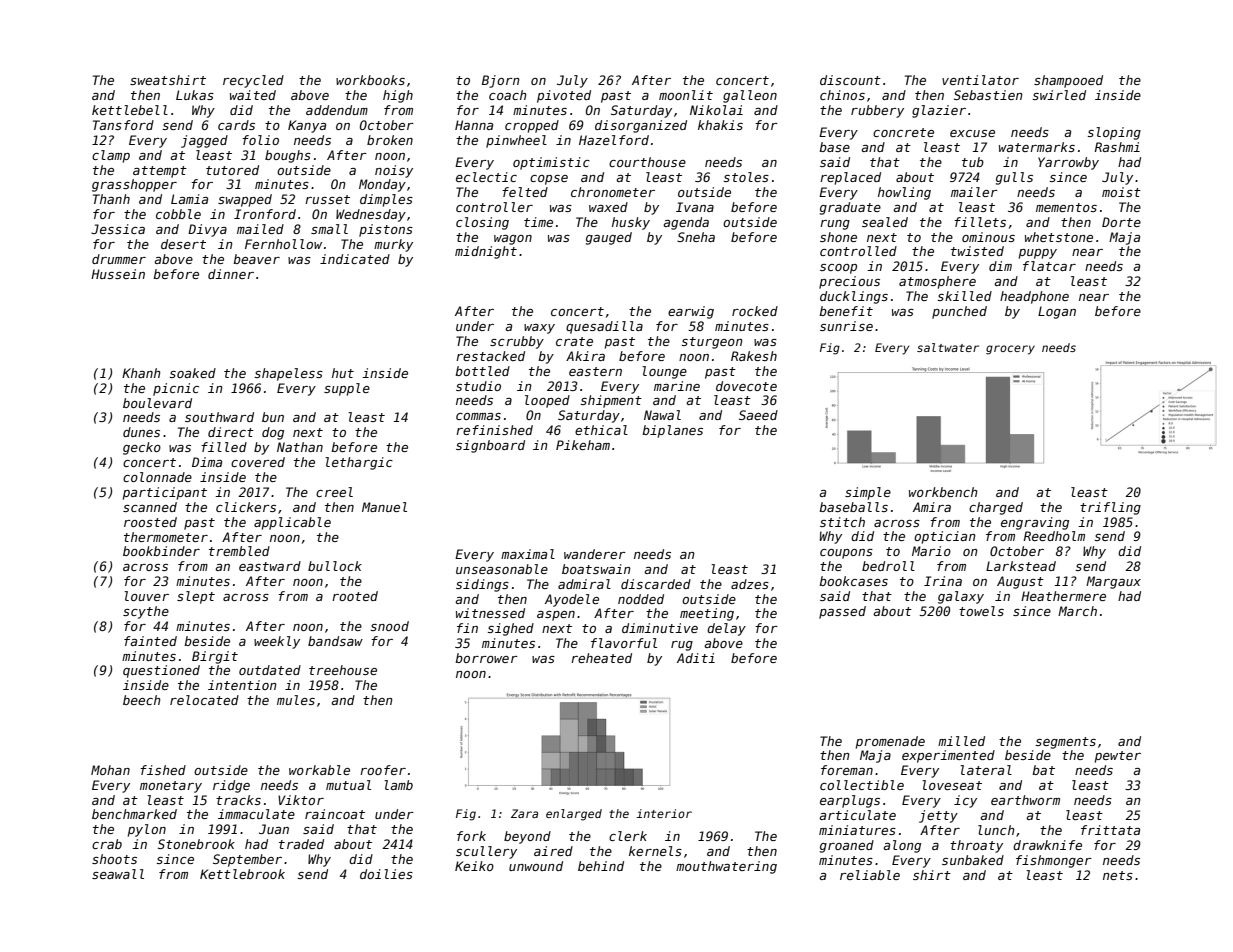 This image has height=952, width=1233. I want to click on benchmarked, so click(134, 814).
